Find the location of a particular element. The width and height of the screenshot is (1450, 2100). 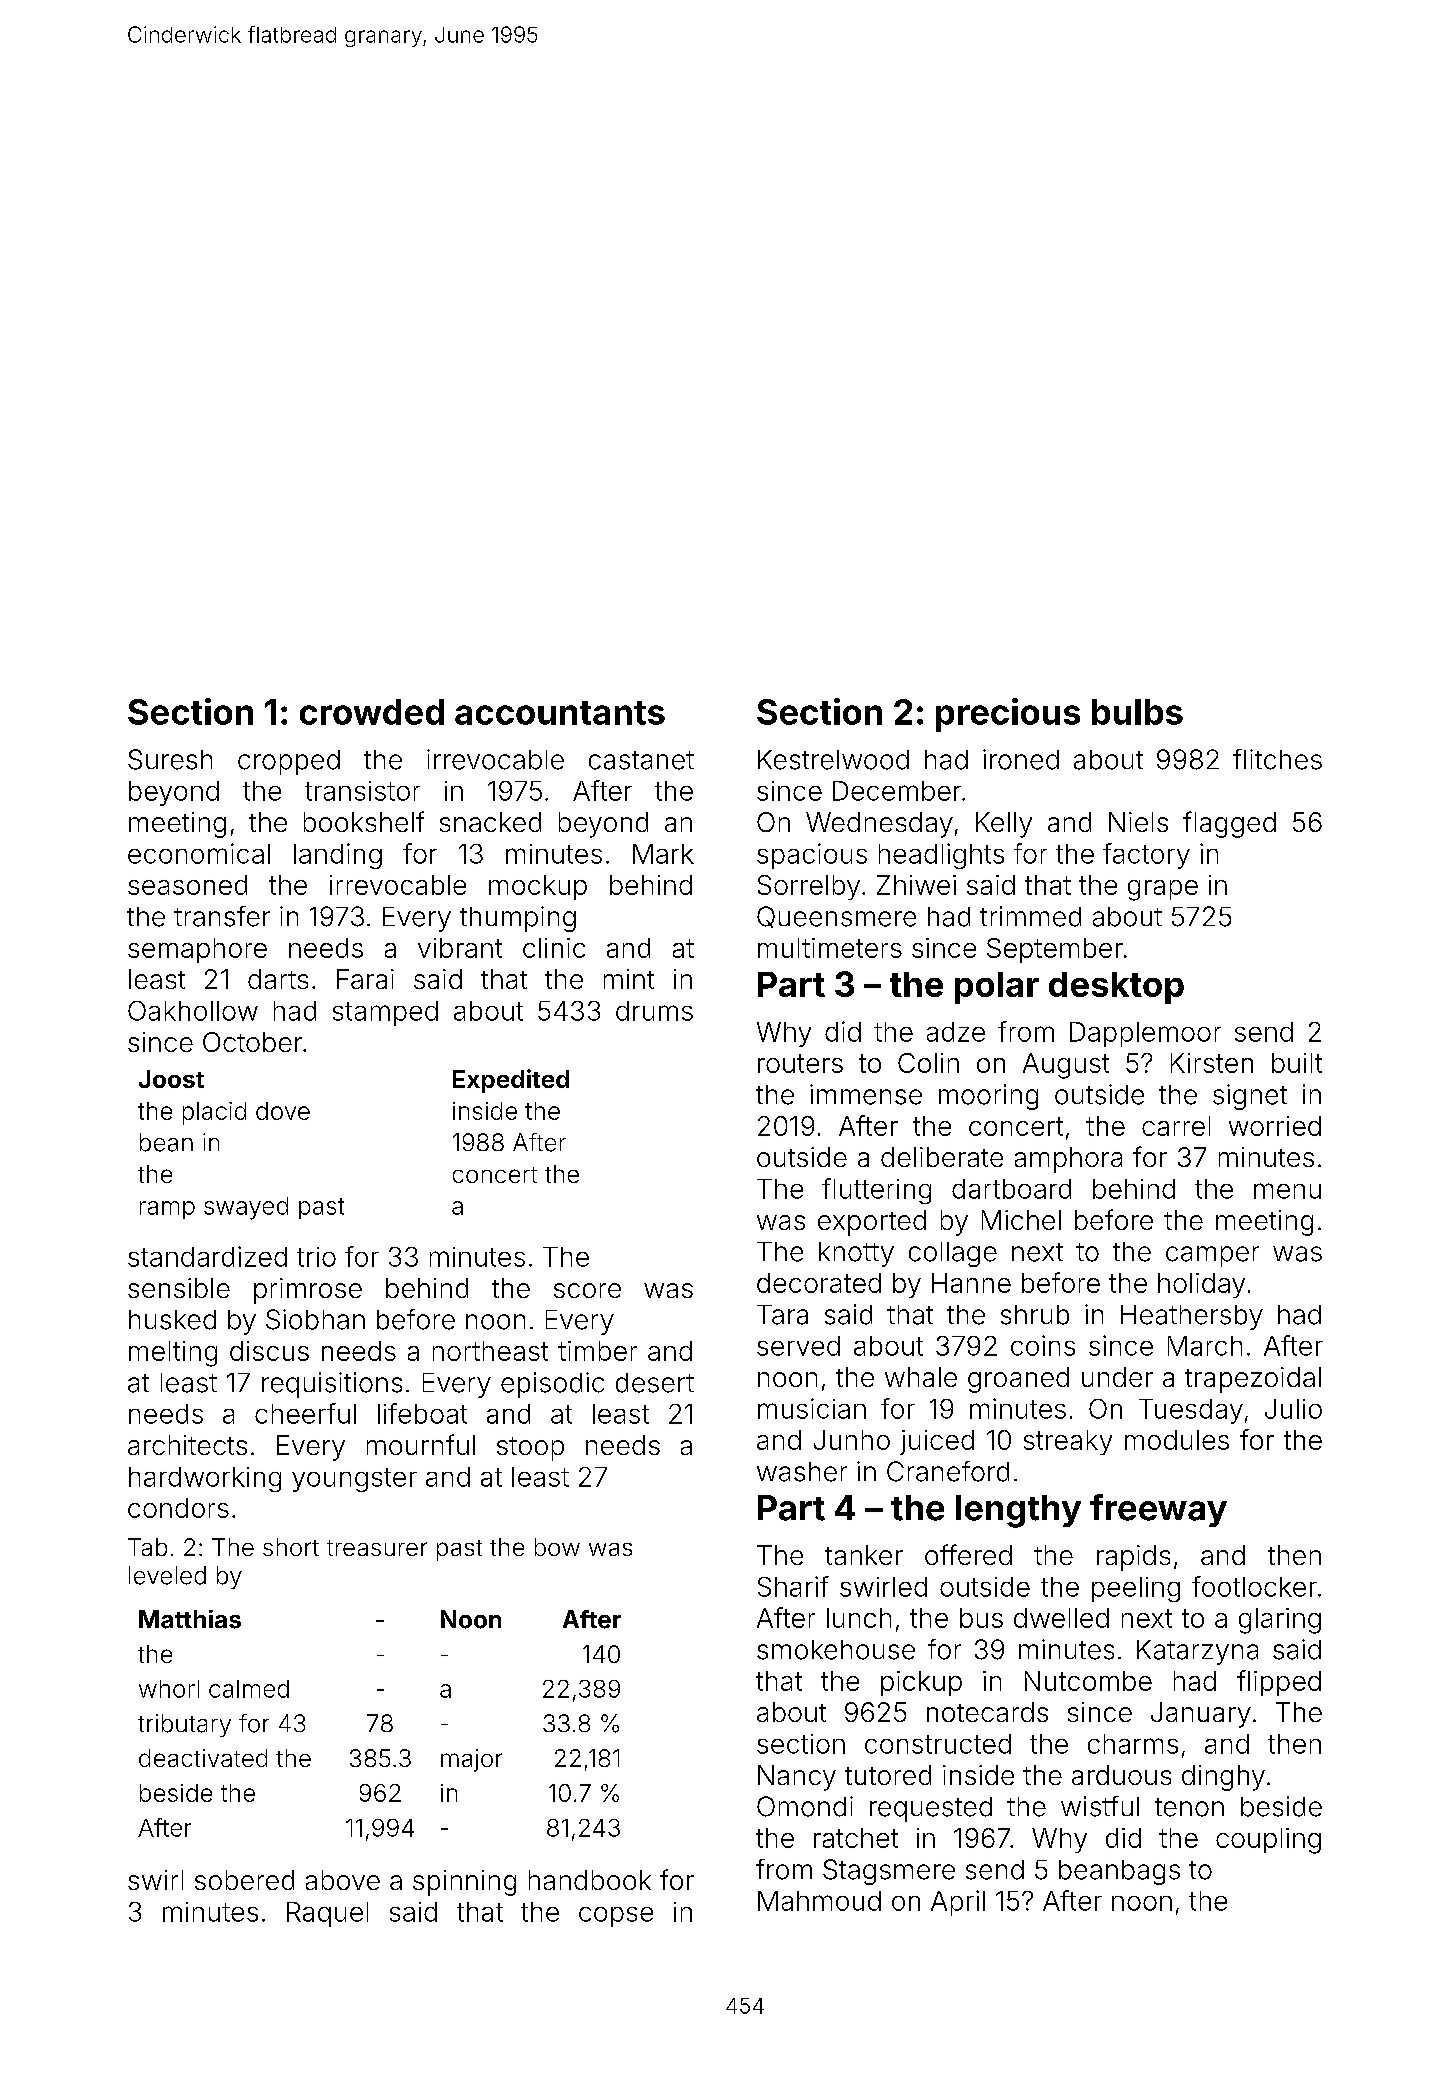

Farai is located at coordinates (365, 979).
